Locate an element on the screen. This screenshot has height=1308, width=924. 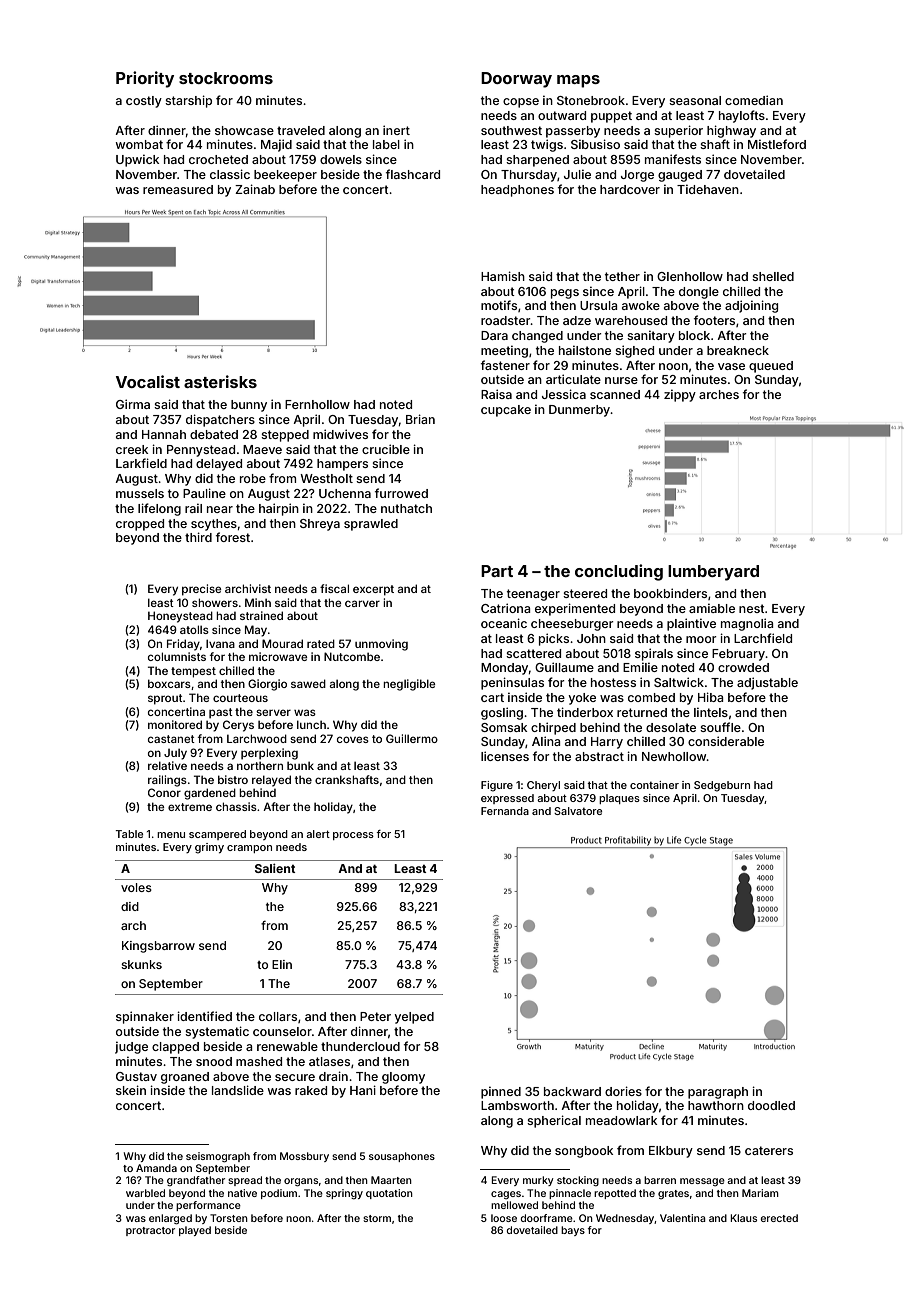
Larkfield is located at coordinates (141, 463).
